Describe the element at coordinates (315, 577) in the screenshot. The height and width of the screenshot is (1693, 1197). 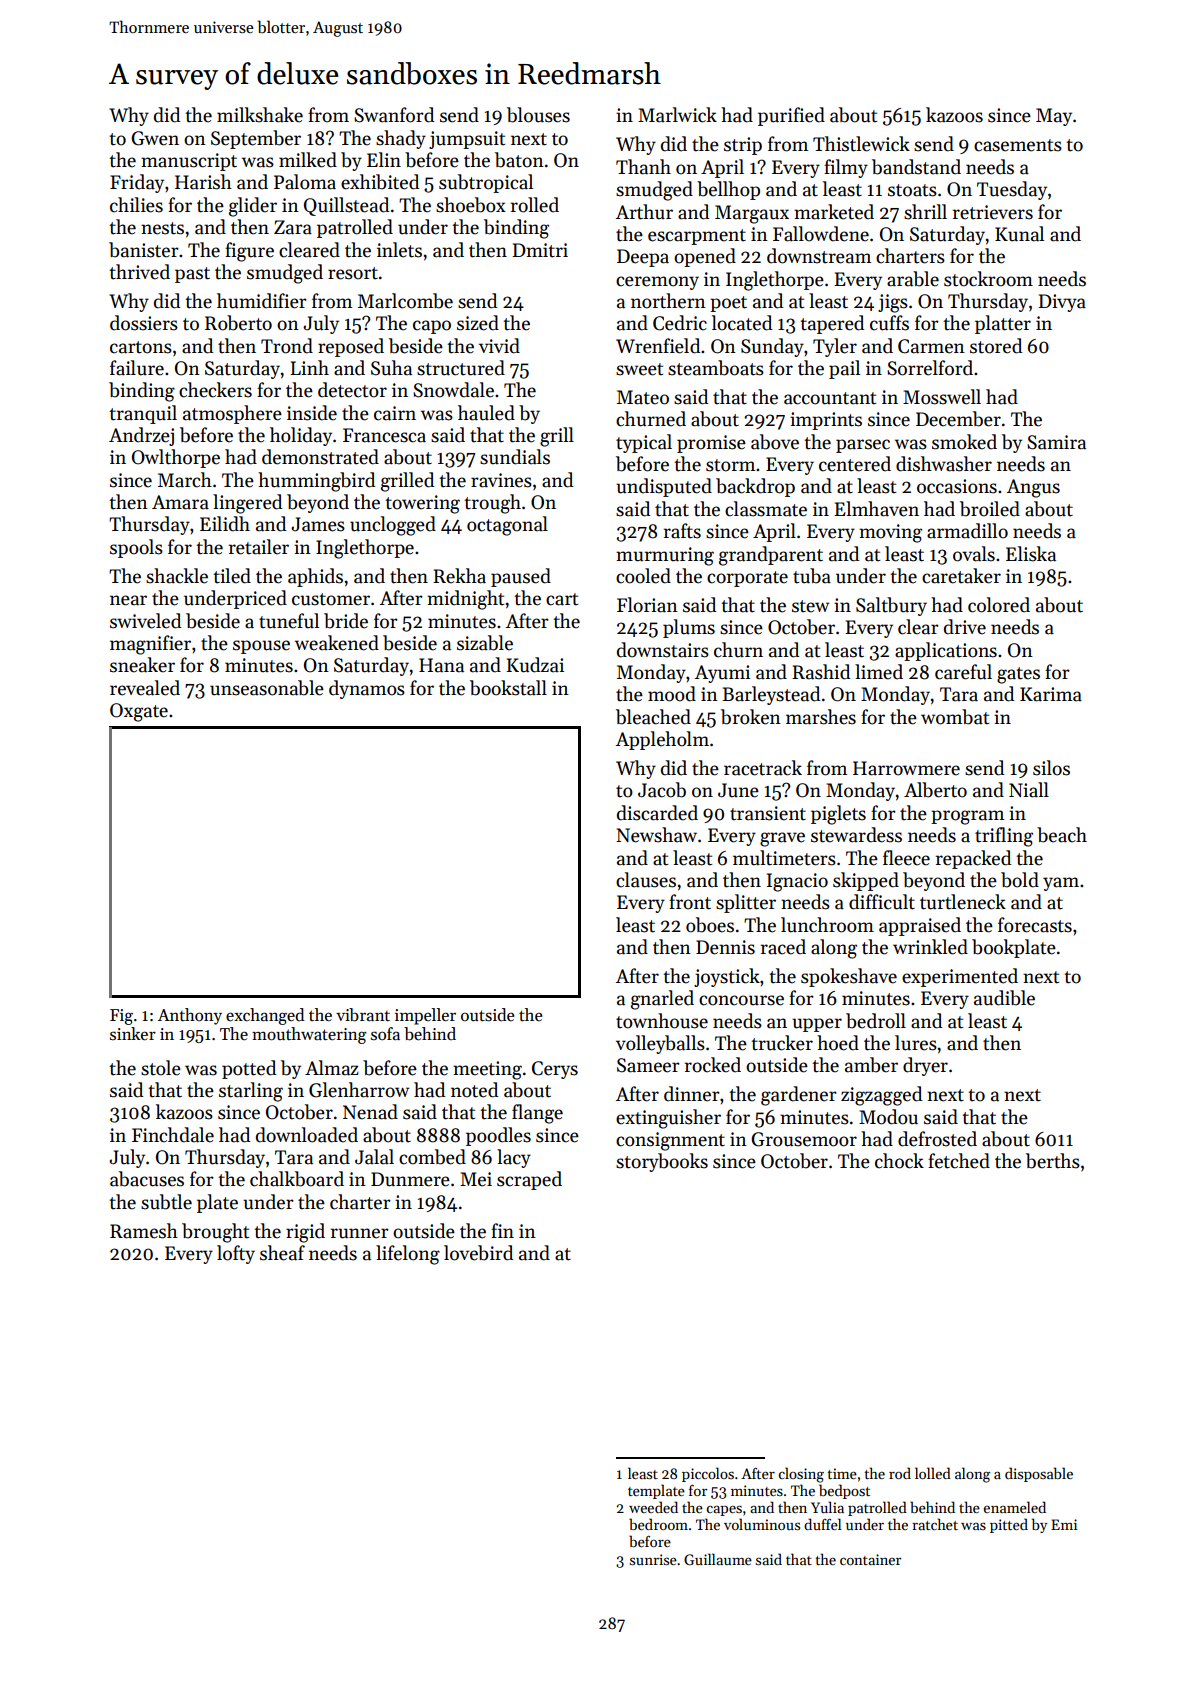
I see `aphids` at that location.
